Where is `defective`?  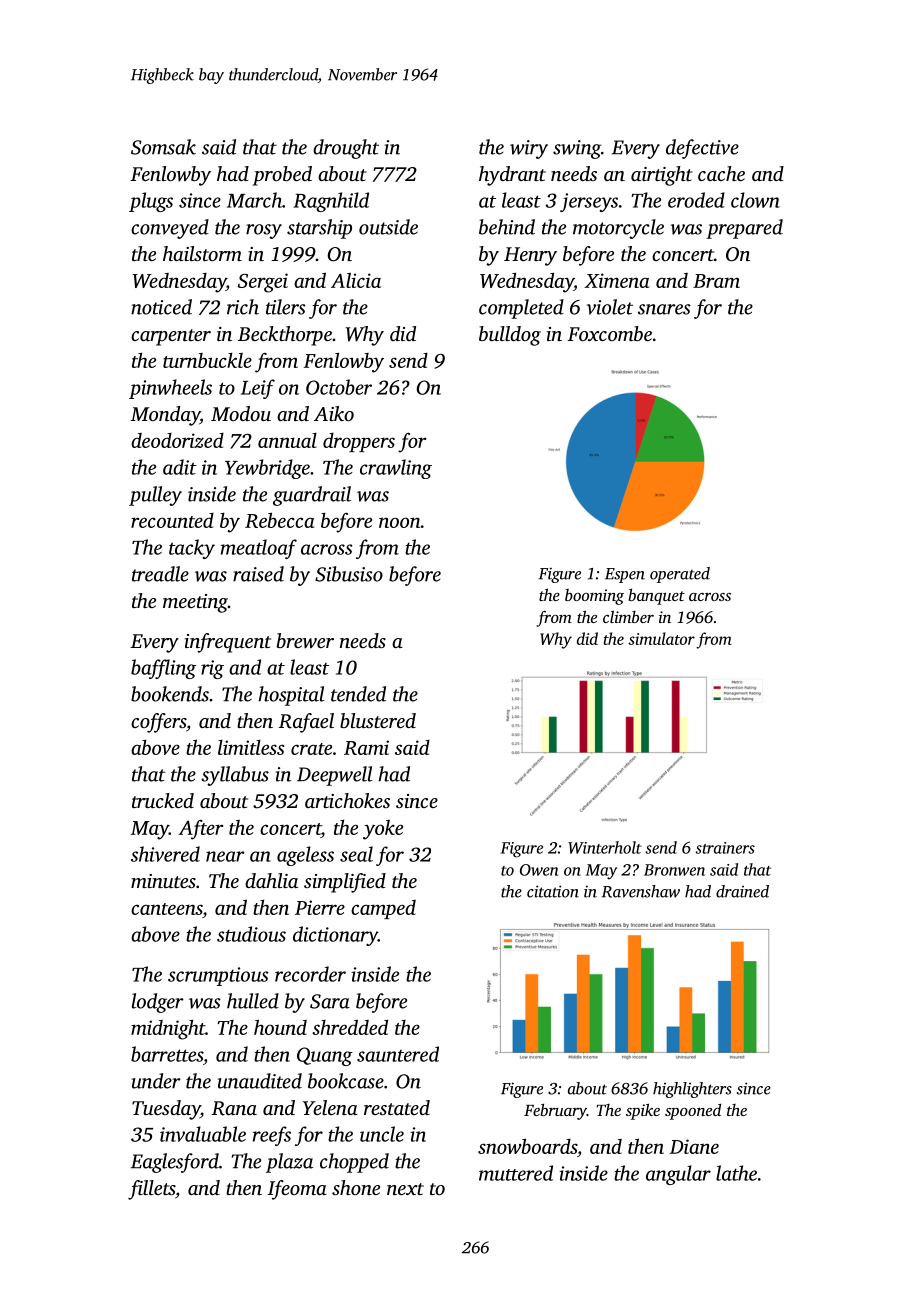
defective is located at coordinates (702, 149).
